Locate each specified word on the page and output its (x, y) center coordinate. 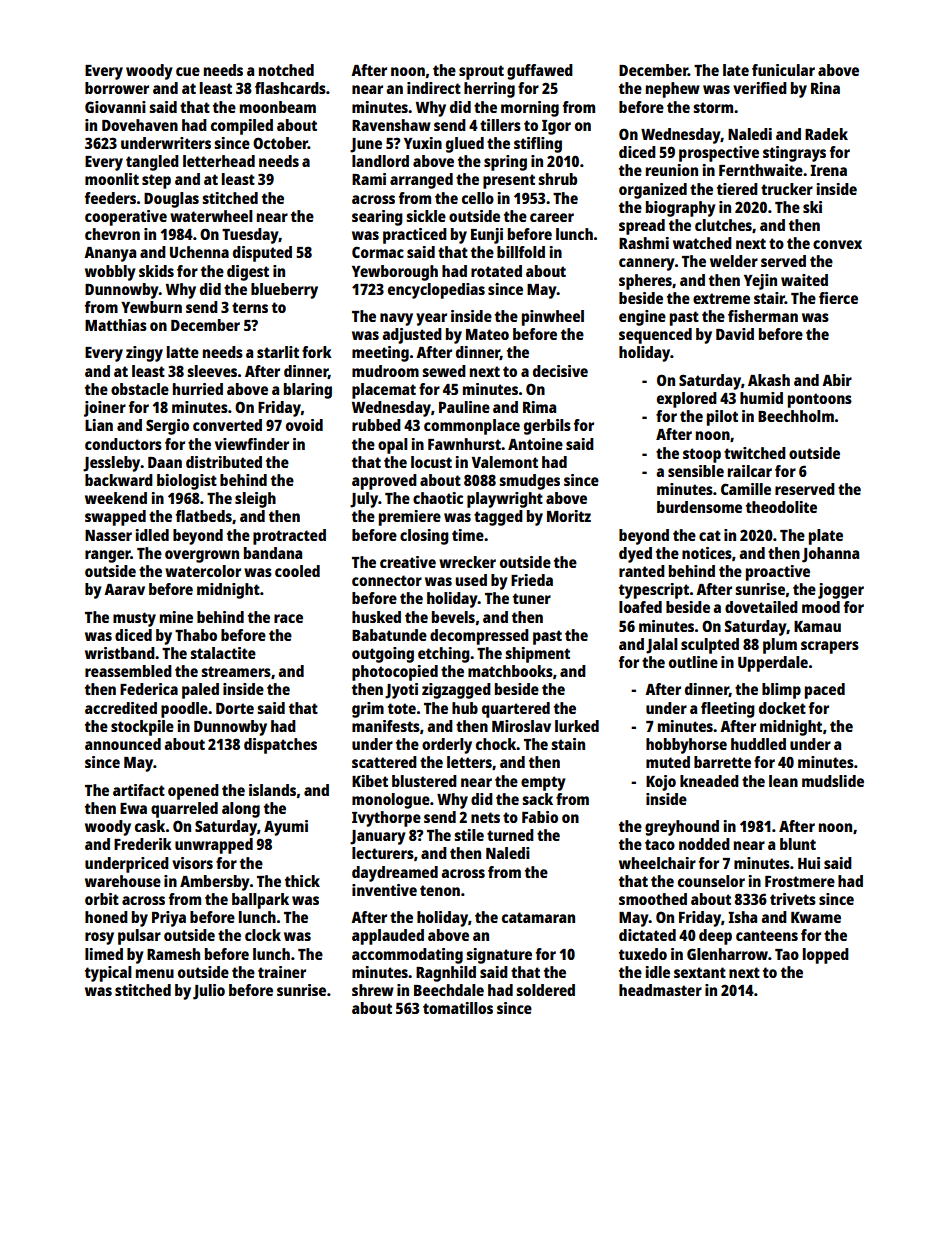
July (364, 500)
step (156, 181)
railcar (750, 471)
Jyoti (401, 691)
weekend (116, 498)
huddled (758, 744)
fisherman (763, 316)
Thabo (196, 635)
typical (108, 974)
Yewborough (395, 273)
